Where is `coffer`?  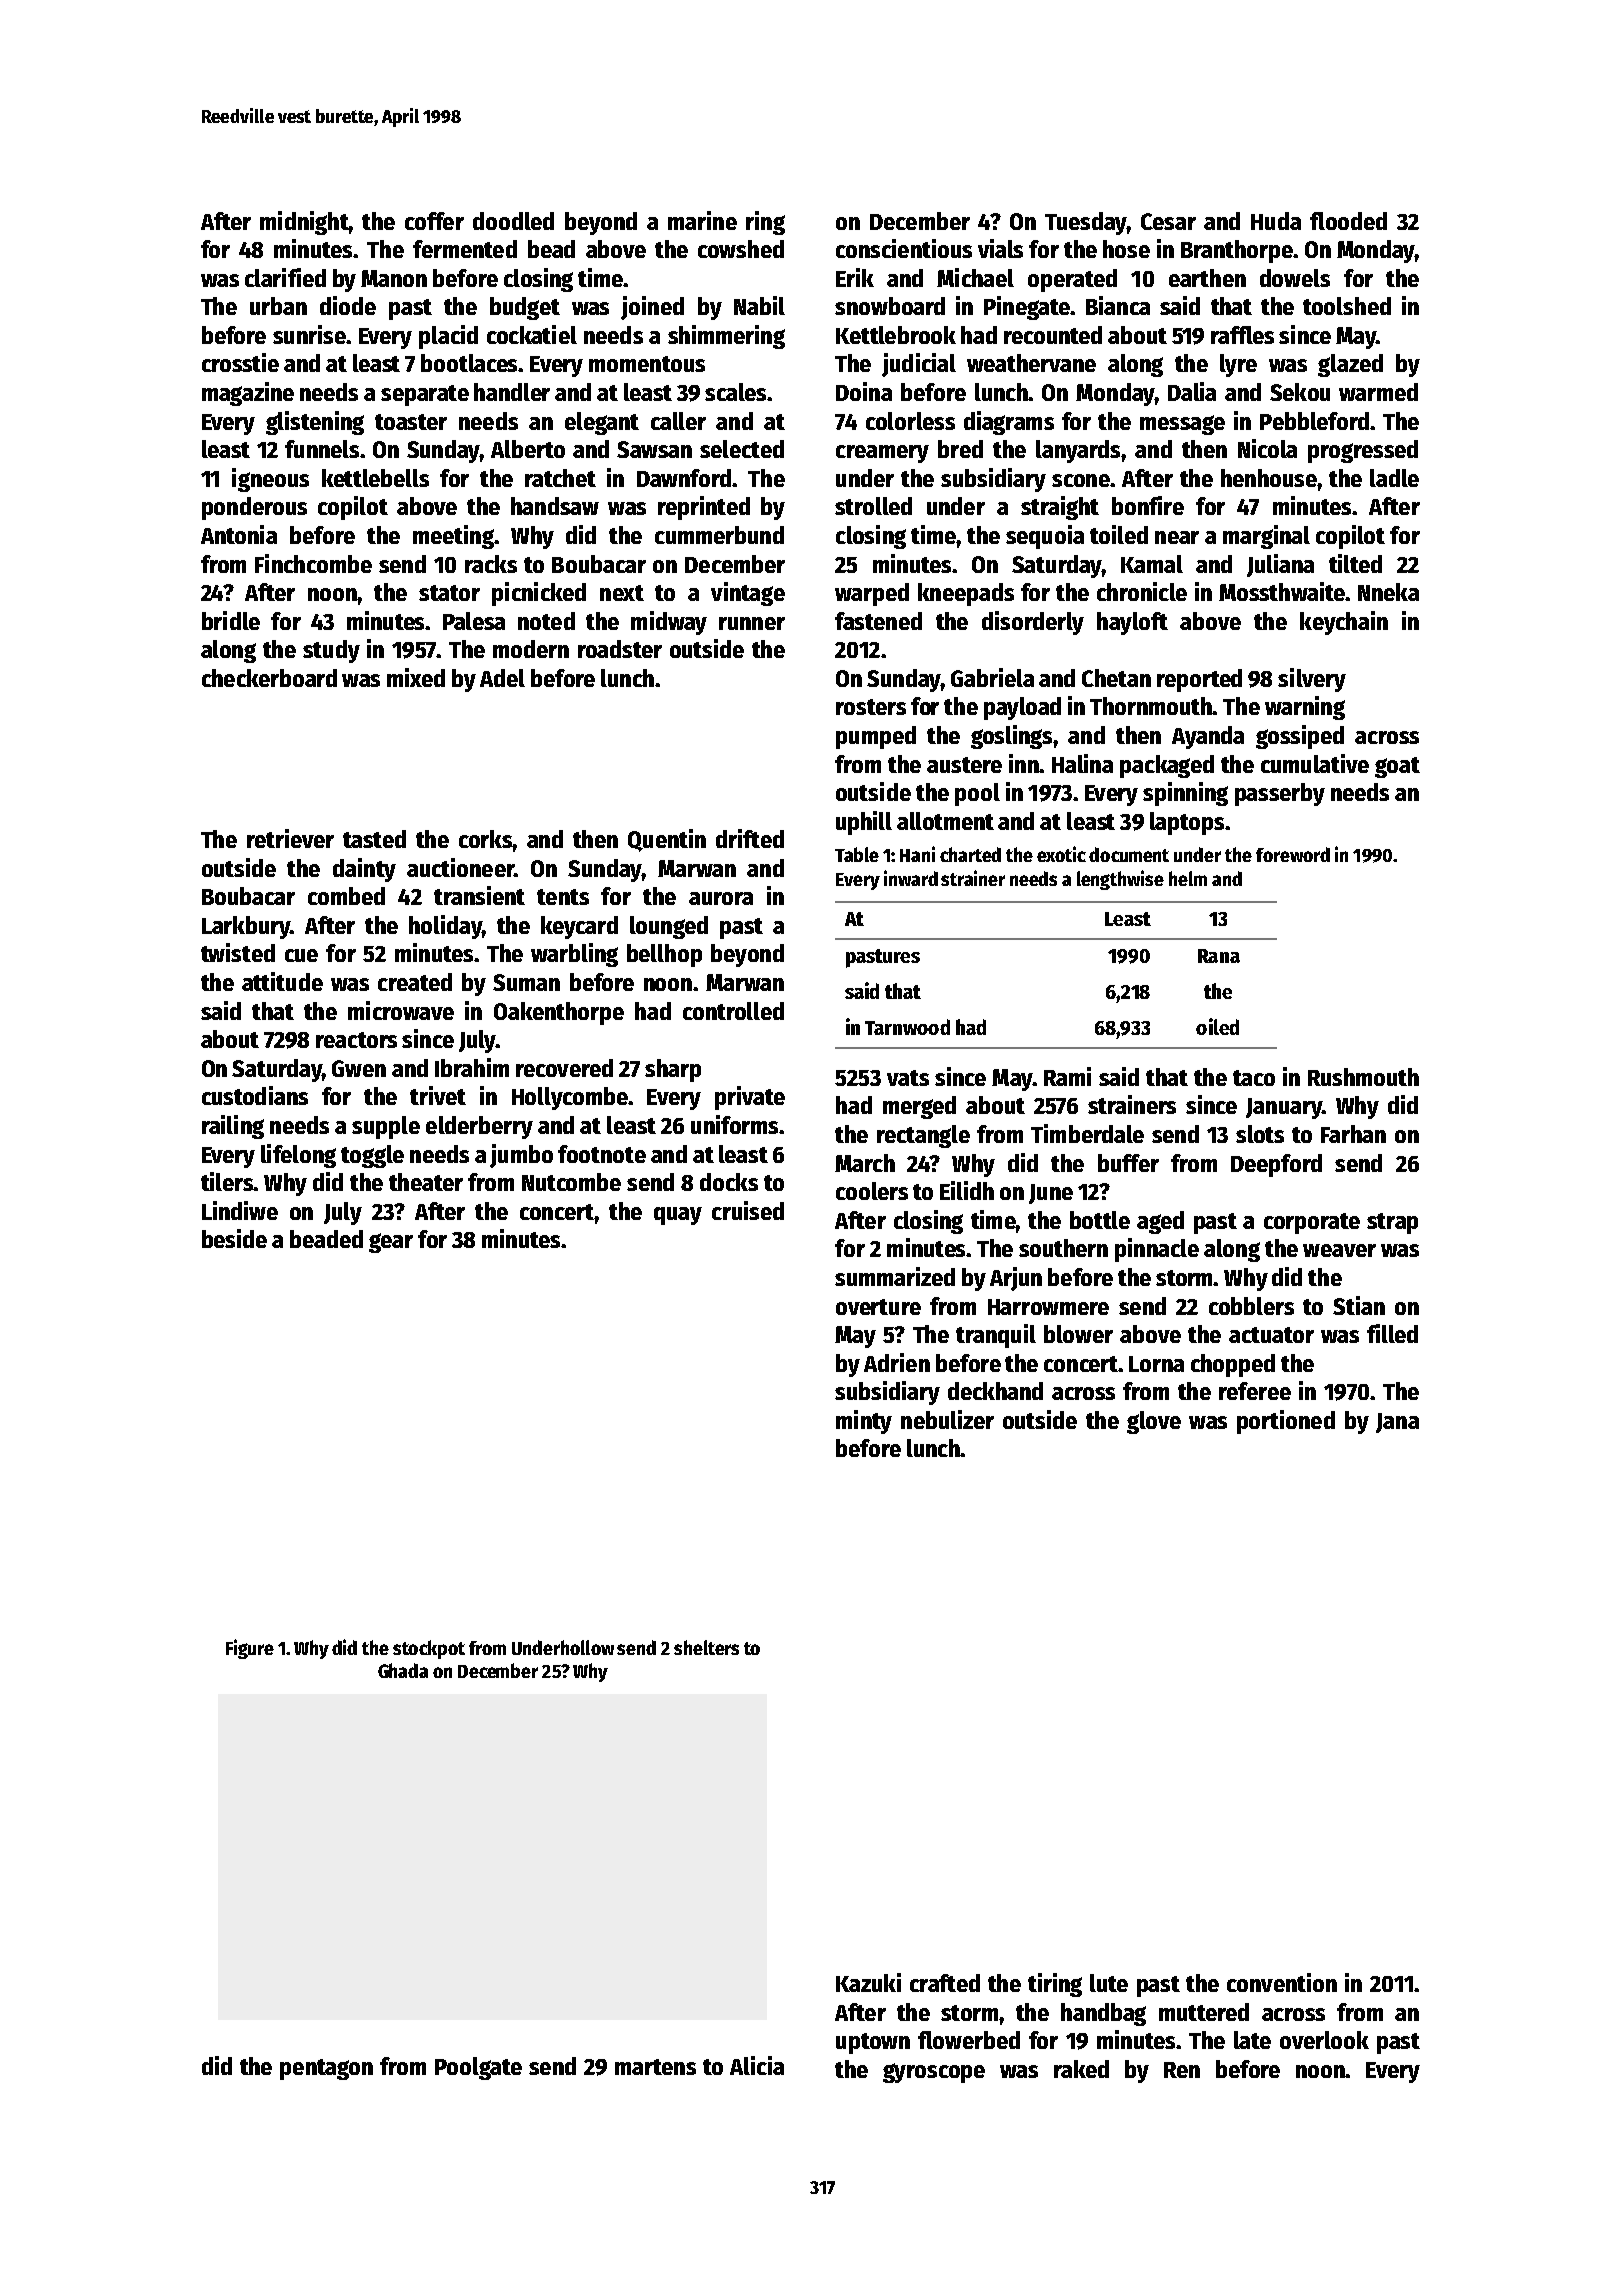
coffer is located at coordinates (434, 221).
